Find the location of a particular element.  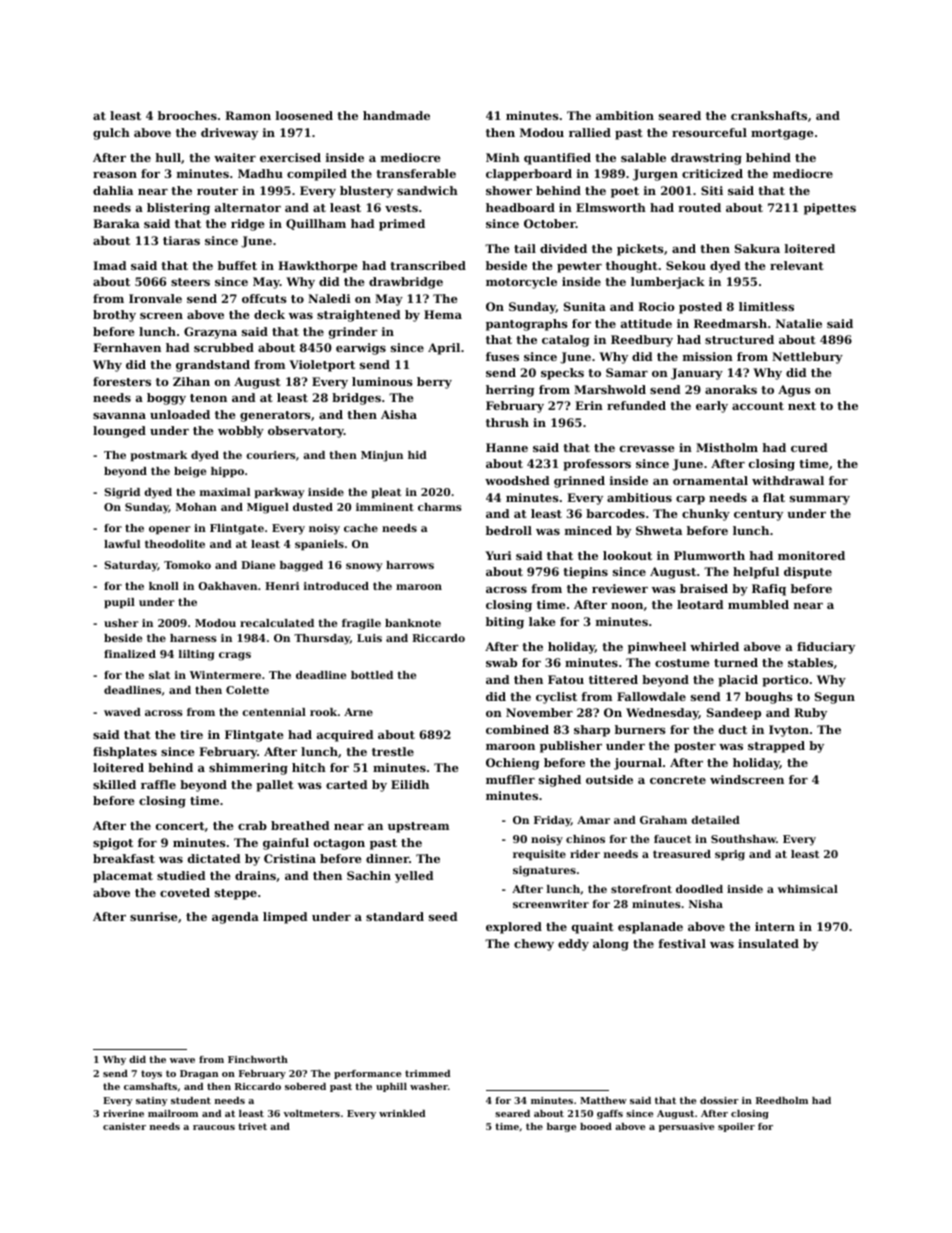

spoiler is located at coordinates (736, 1127).
